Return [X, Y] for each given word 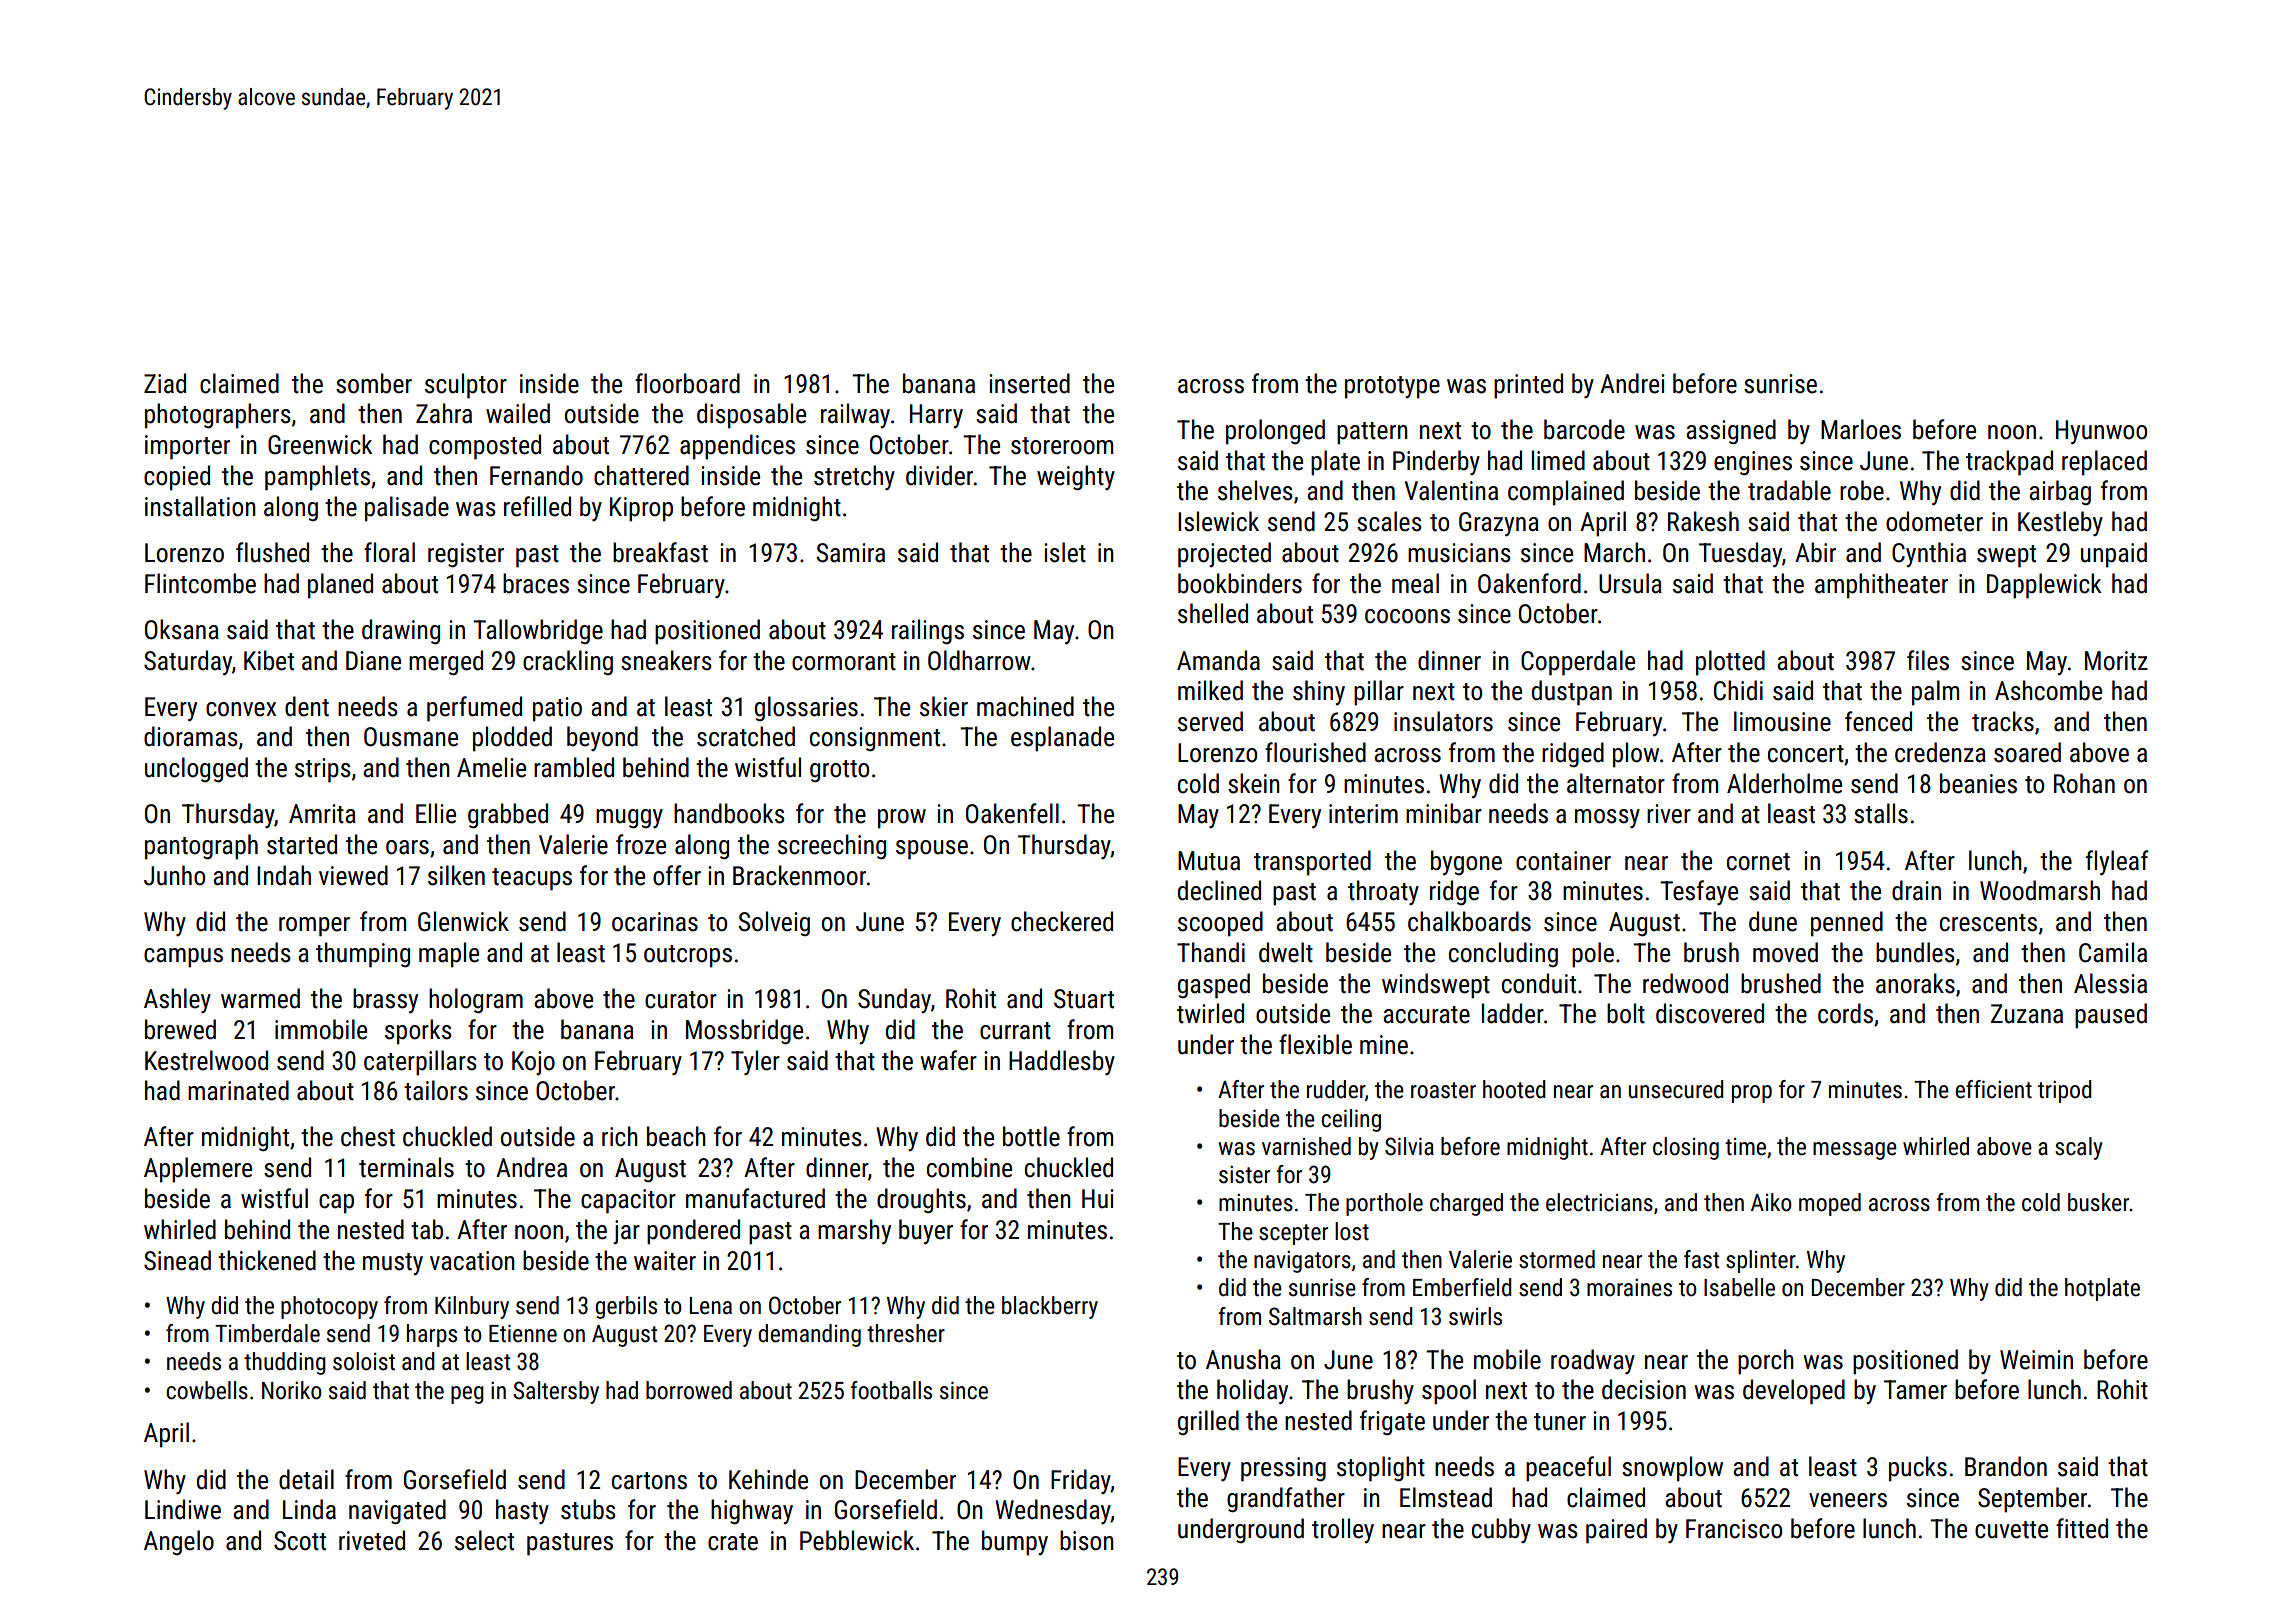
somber [374, 383]
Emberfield [1462, 1287]
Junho [174, 875]
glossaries [806, 708]
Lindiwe [183, 1509]
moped [1830, 1204]
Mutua [1209, 861]
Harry [936, 416]
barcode [1584, 429]
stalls [1881, 813]
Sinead [177, 1260]
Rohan [2084, 783]
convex [241, 709]
